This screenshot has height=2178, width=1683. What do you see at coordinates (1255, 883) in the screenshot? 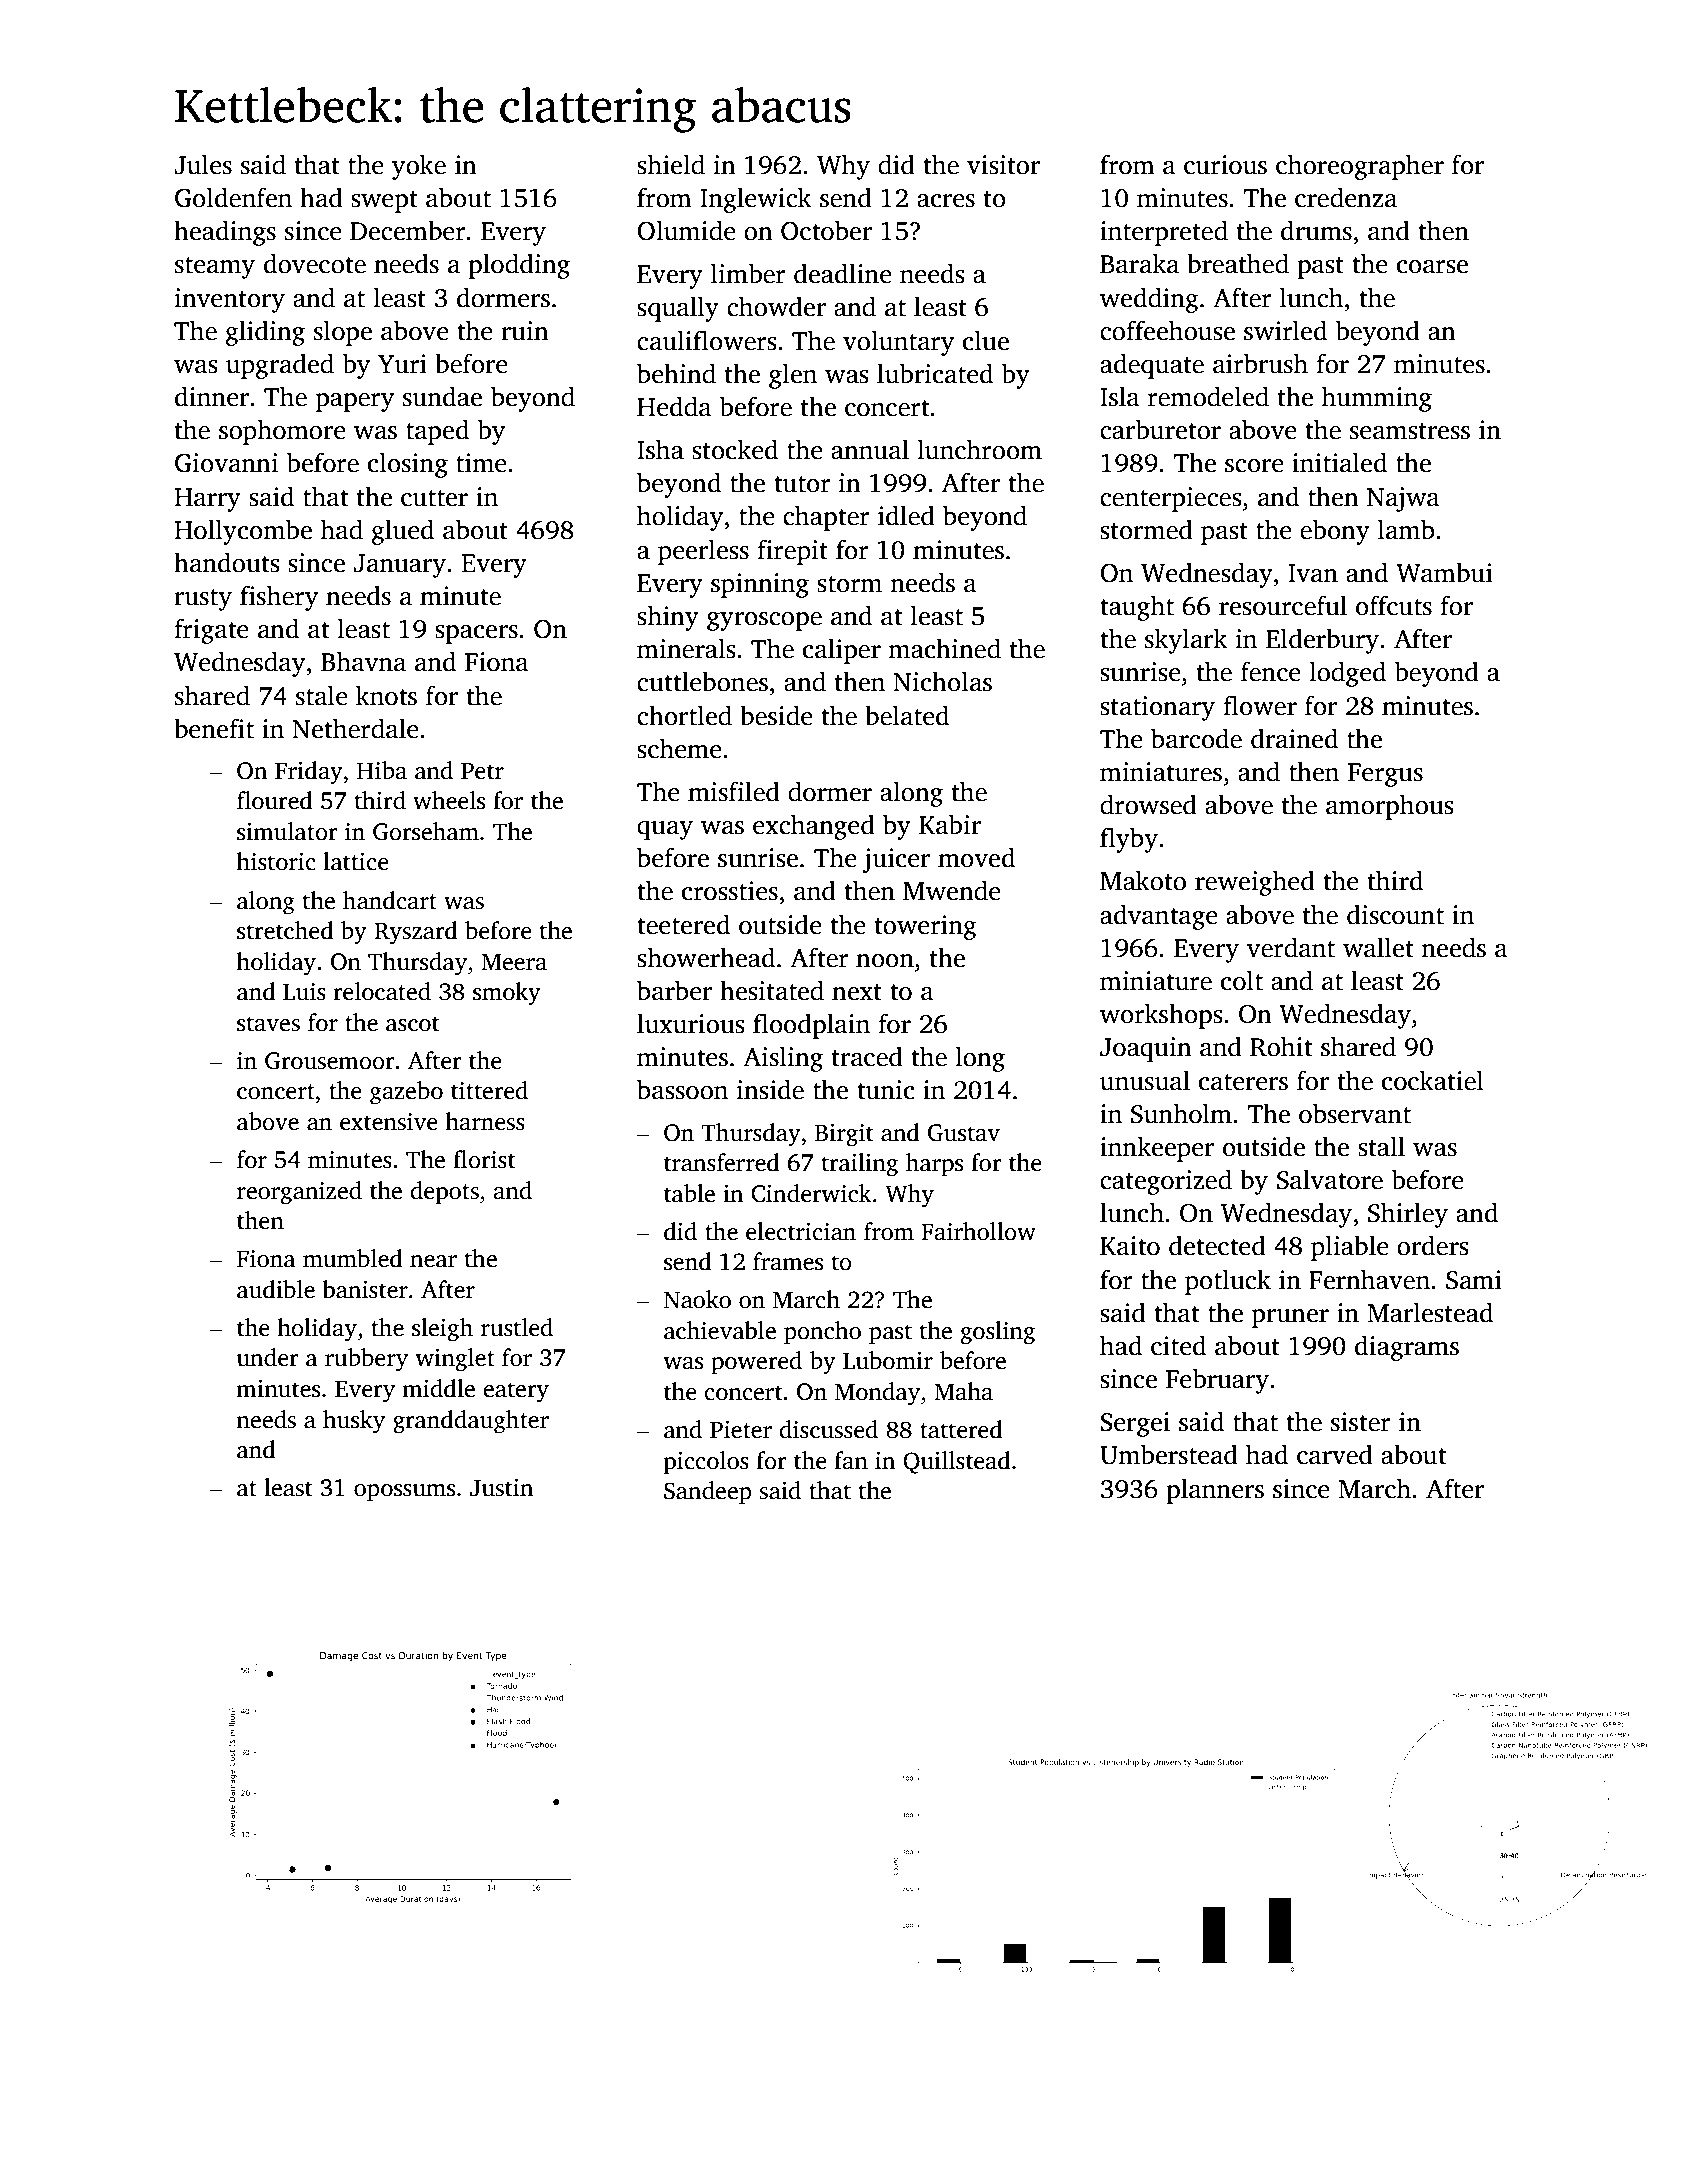
I see `reweighed` at bounding box center [1255, 883].
